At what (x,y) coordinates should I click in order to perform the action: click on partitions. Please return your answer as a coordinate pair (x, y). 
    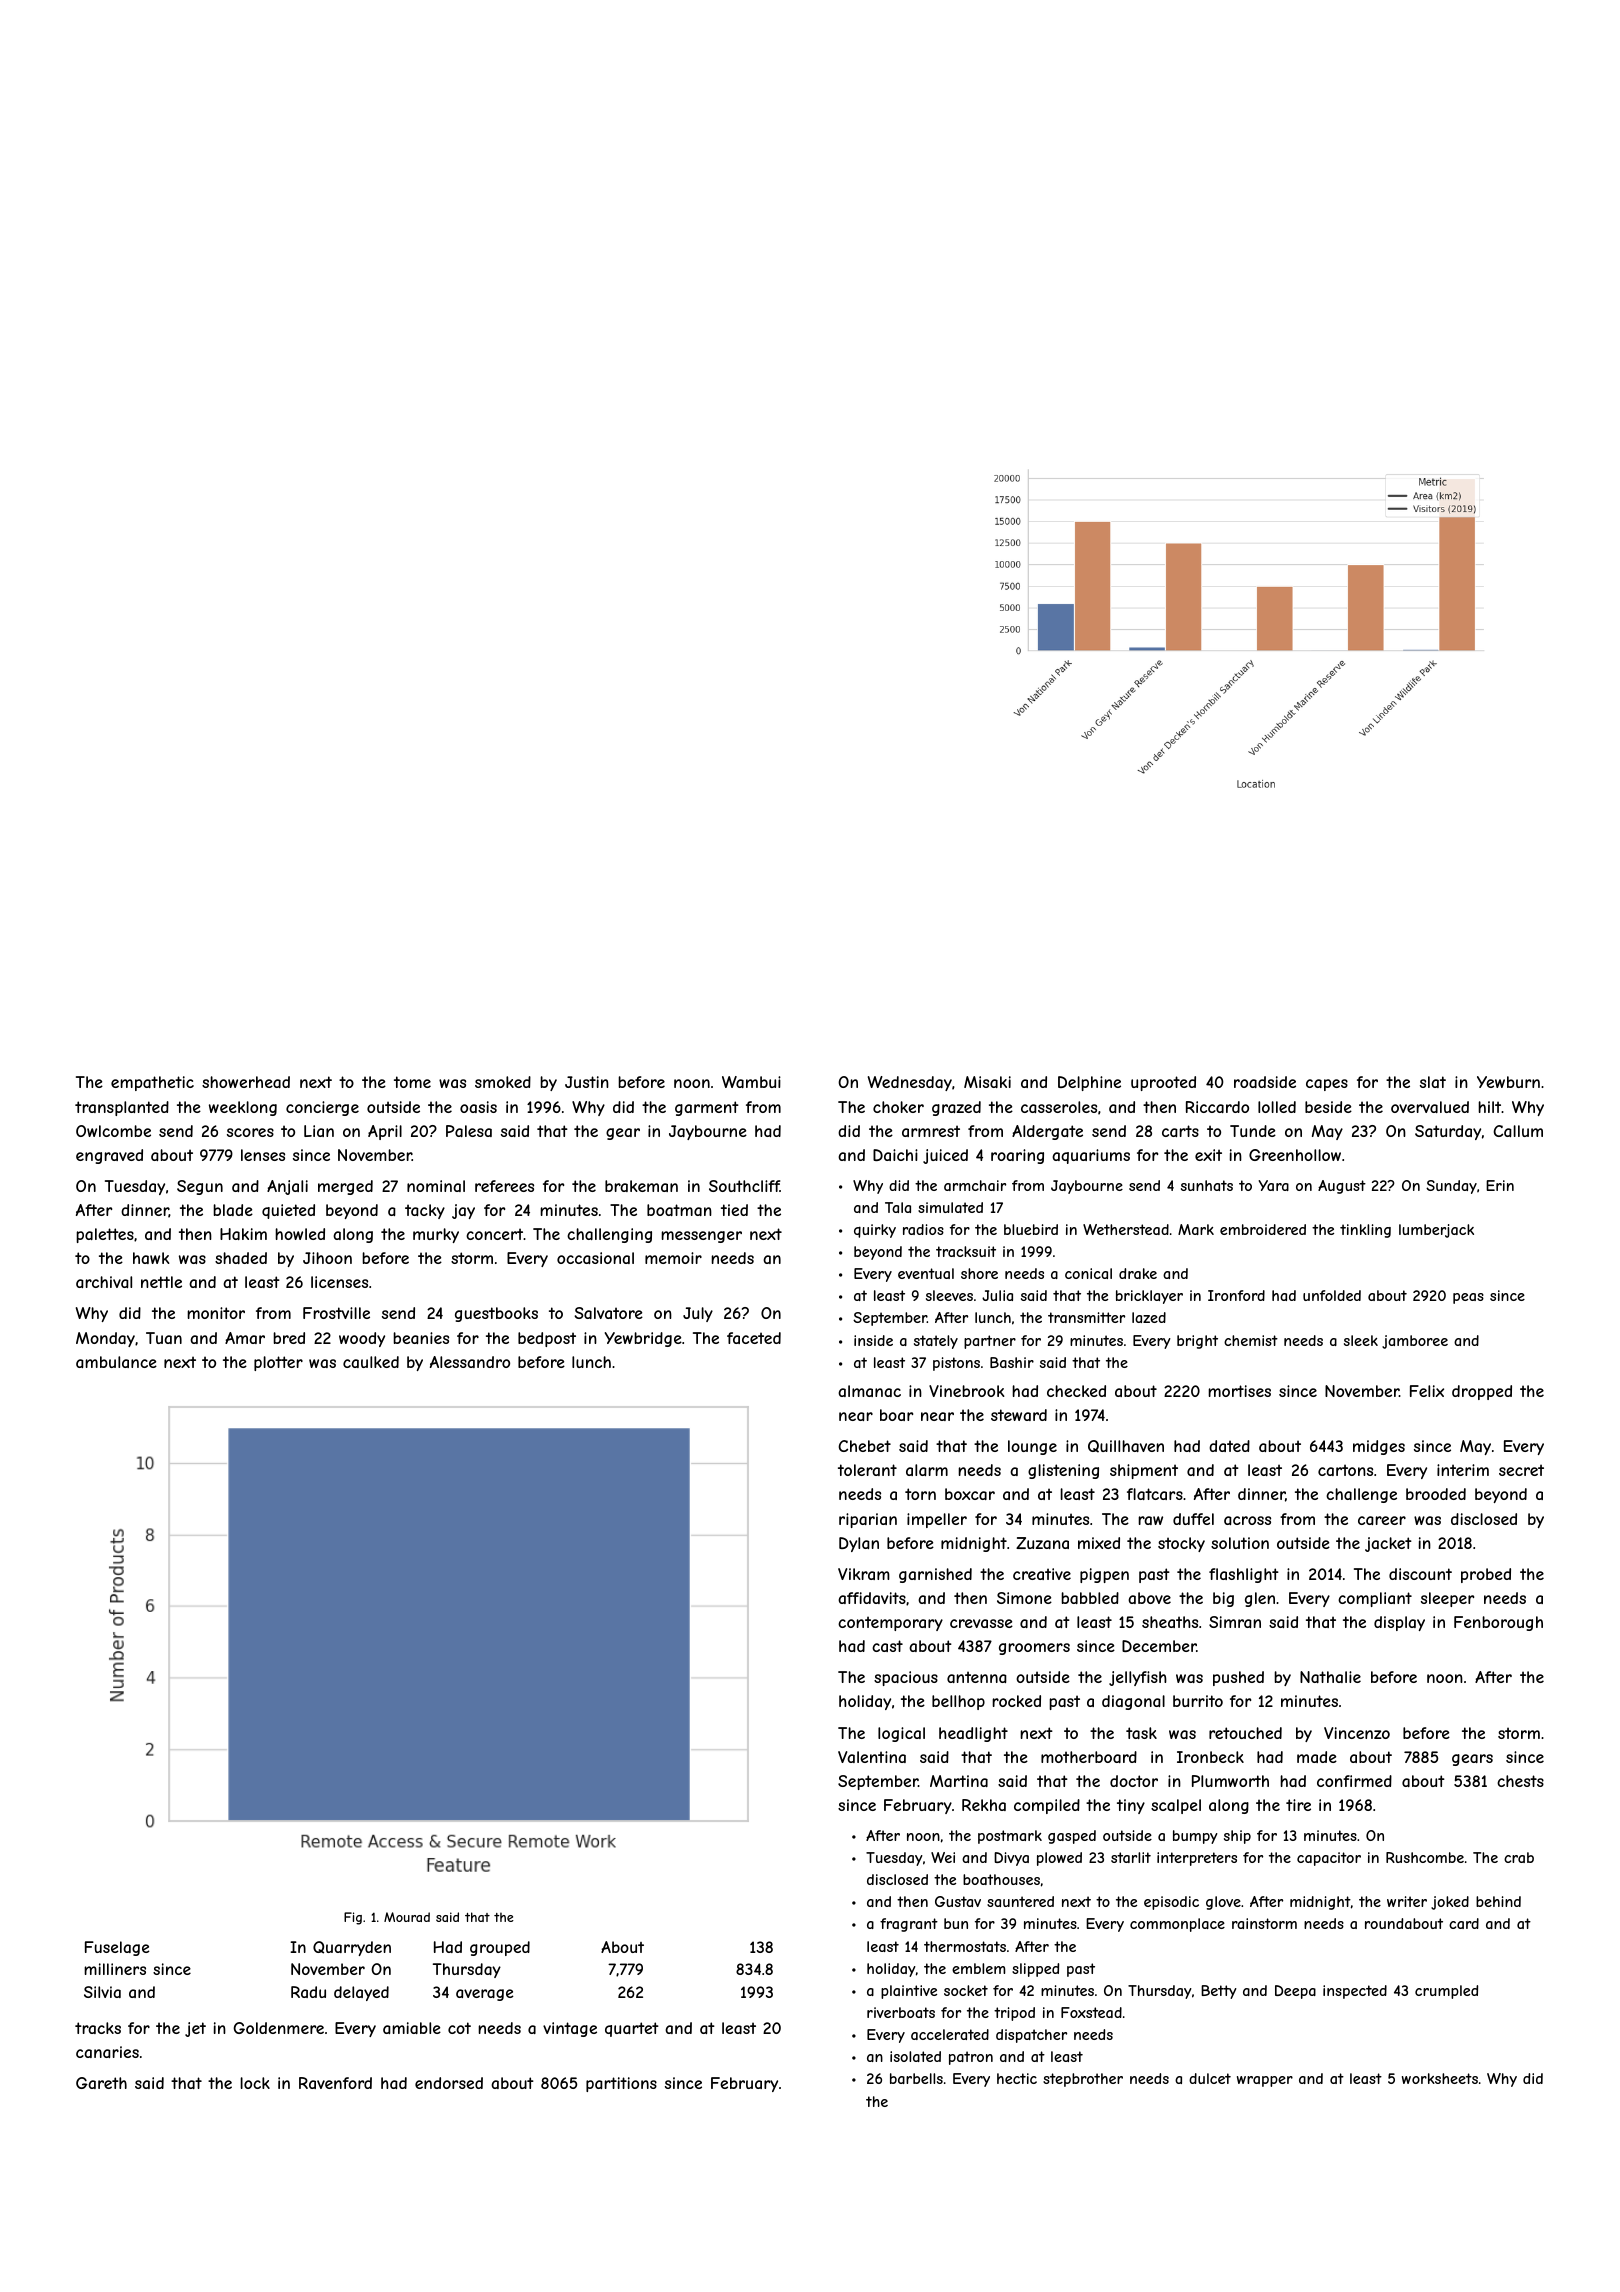
    Looking at the image, I should click on (621, 2084).
